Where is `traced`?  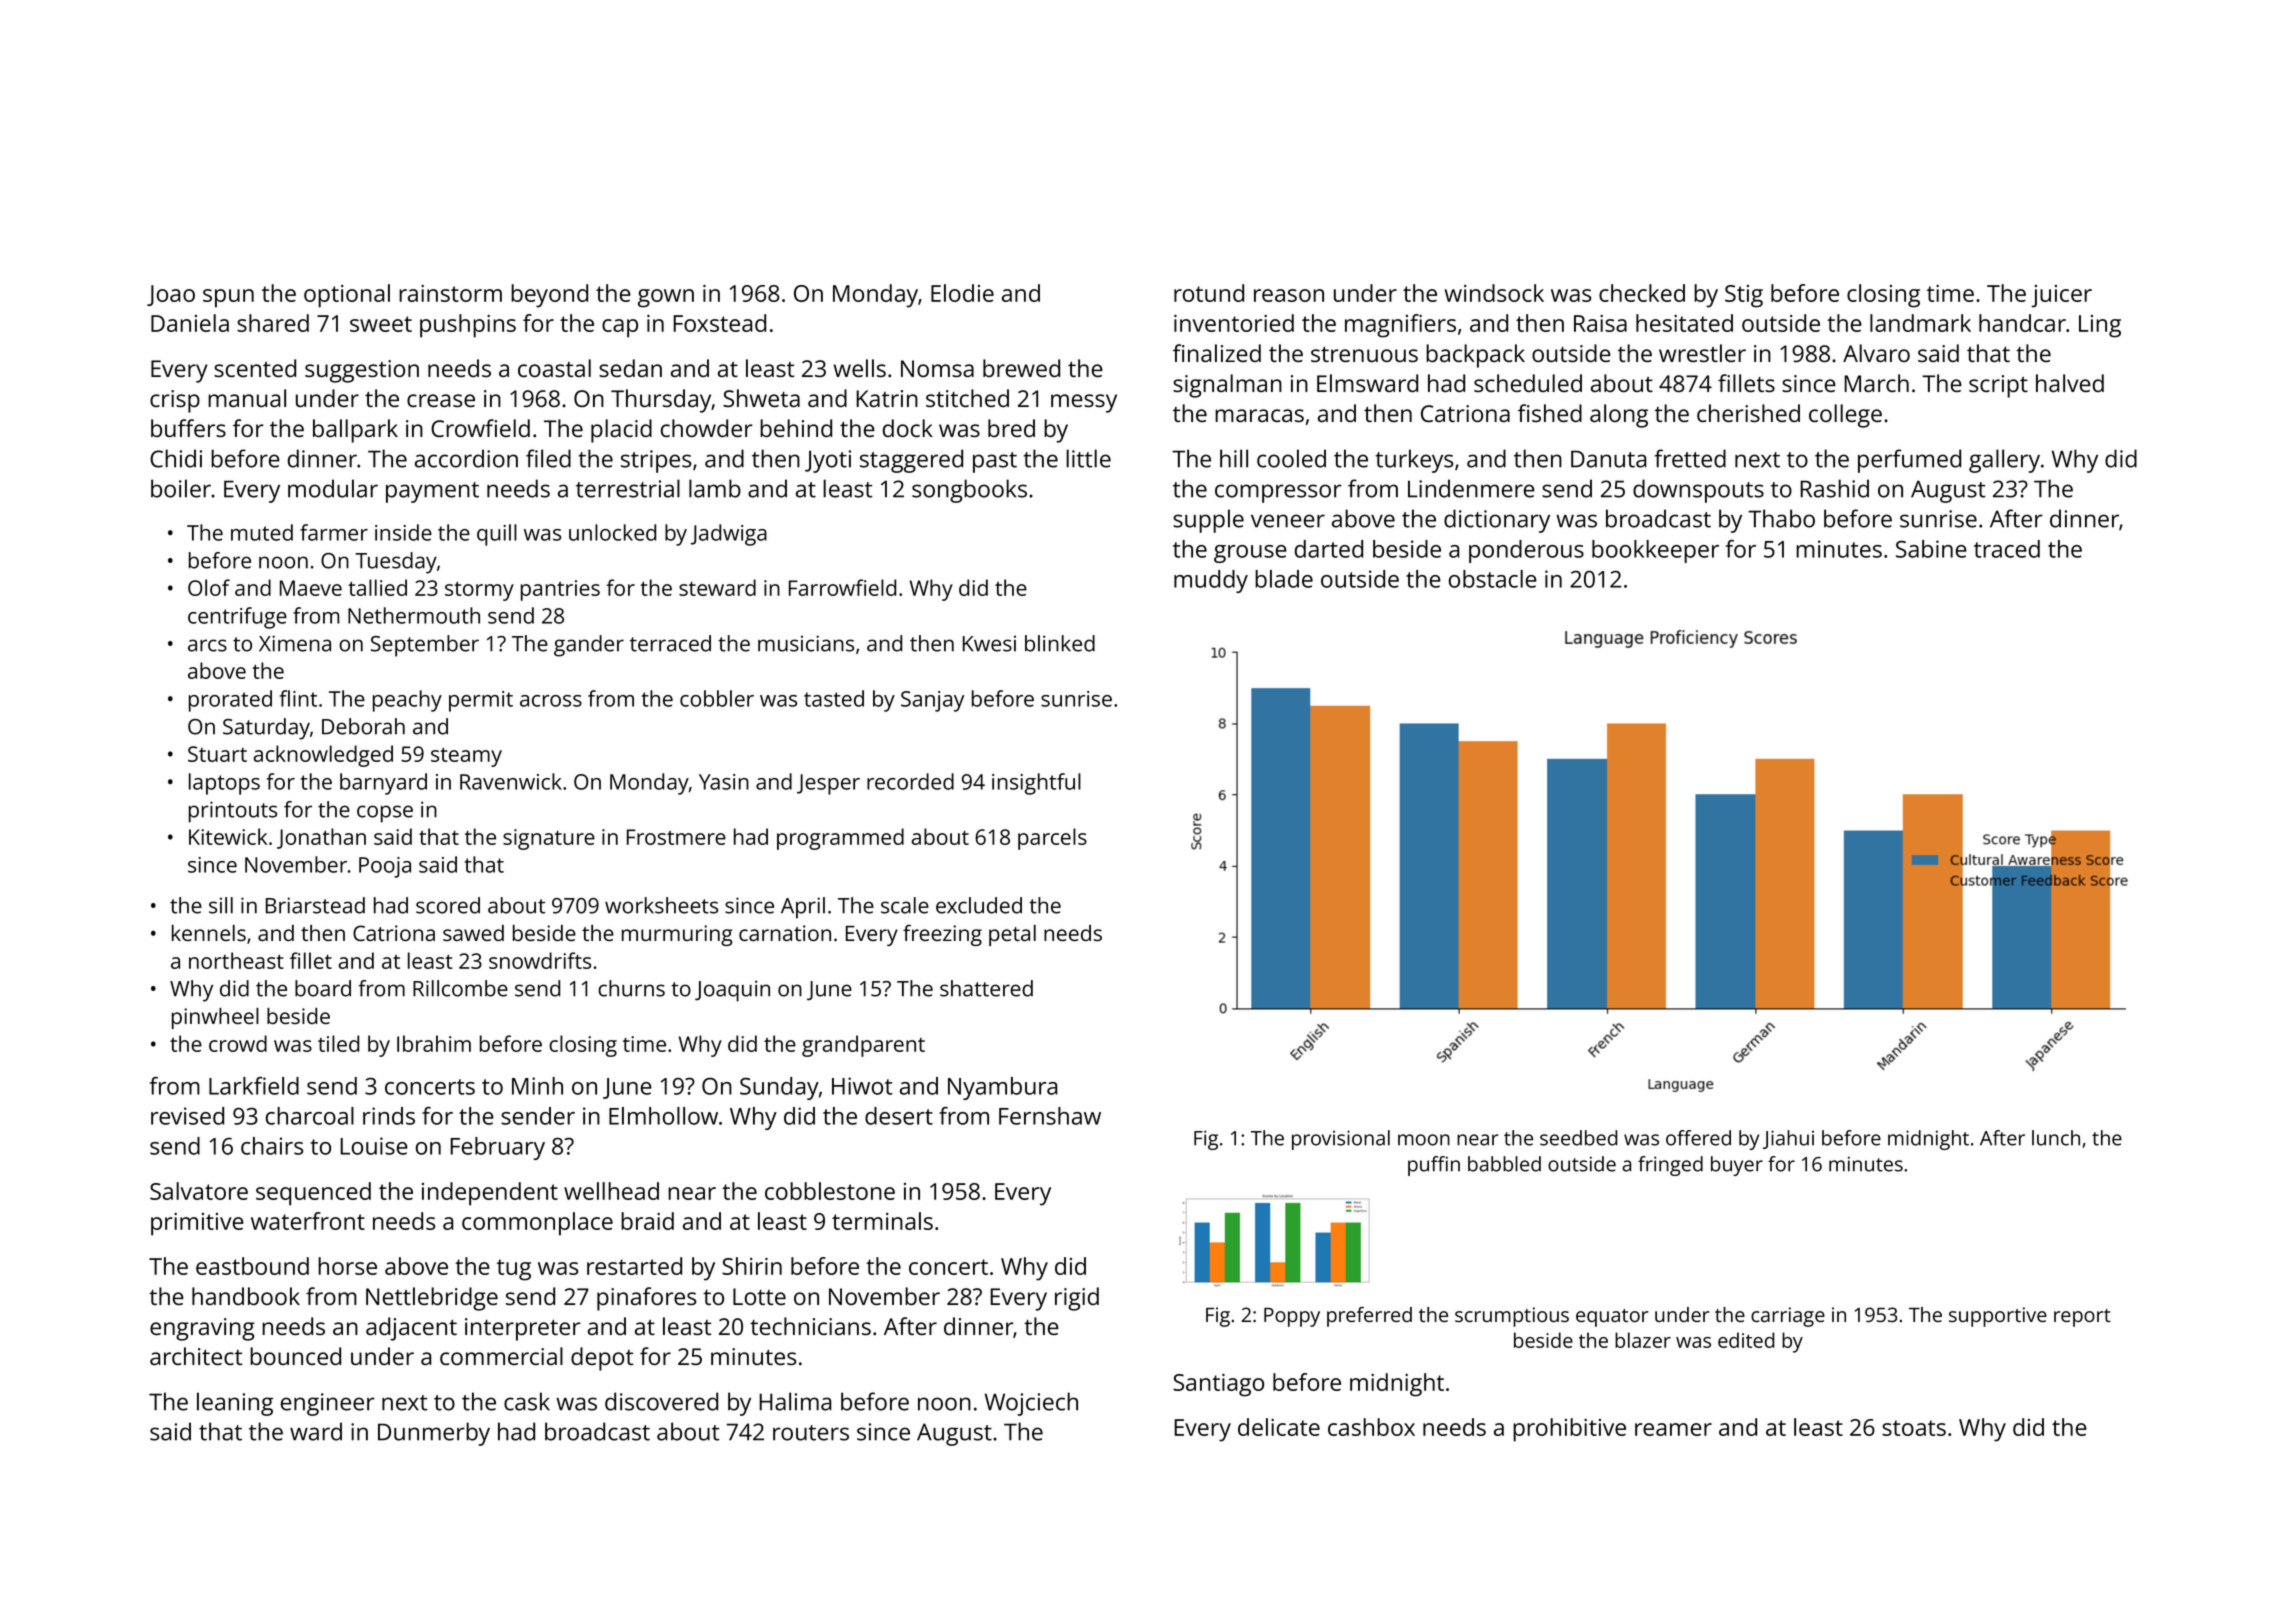
traced is located at coordinates (2007, 549).
